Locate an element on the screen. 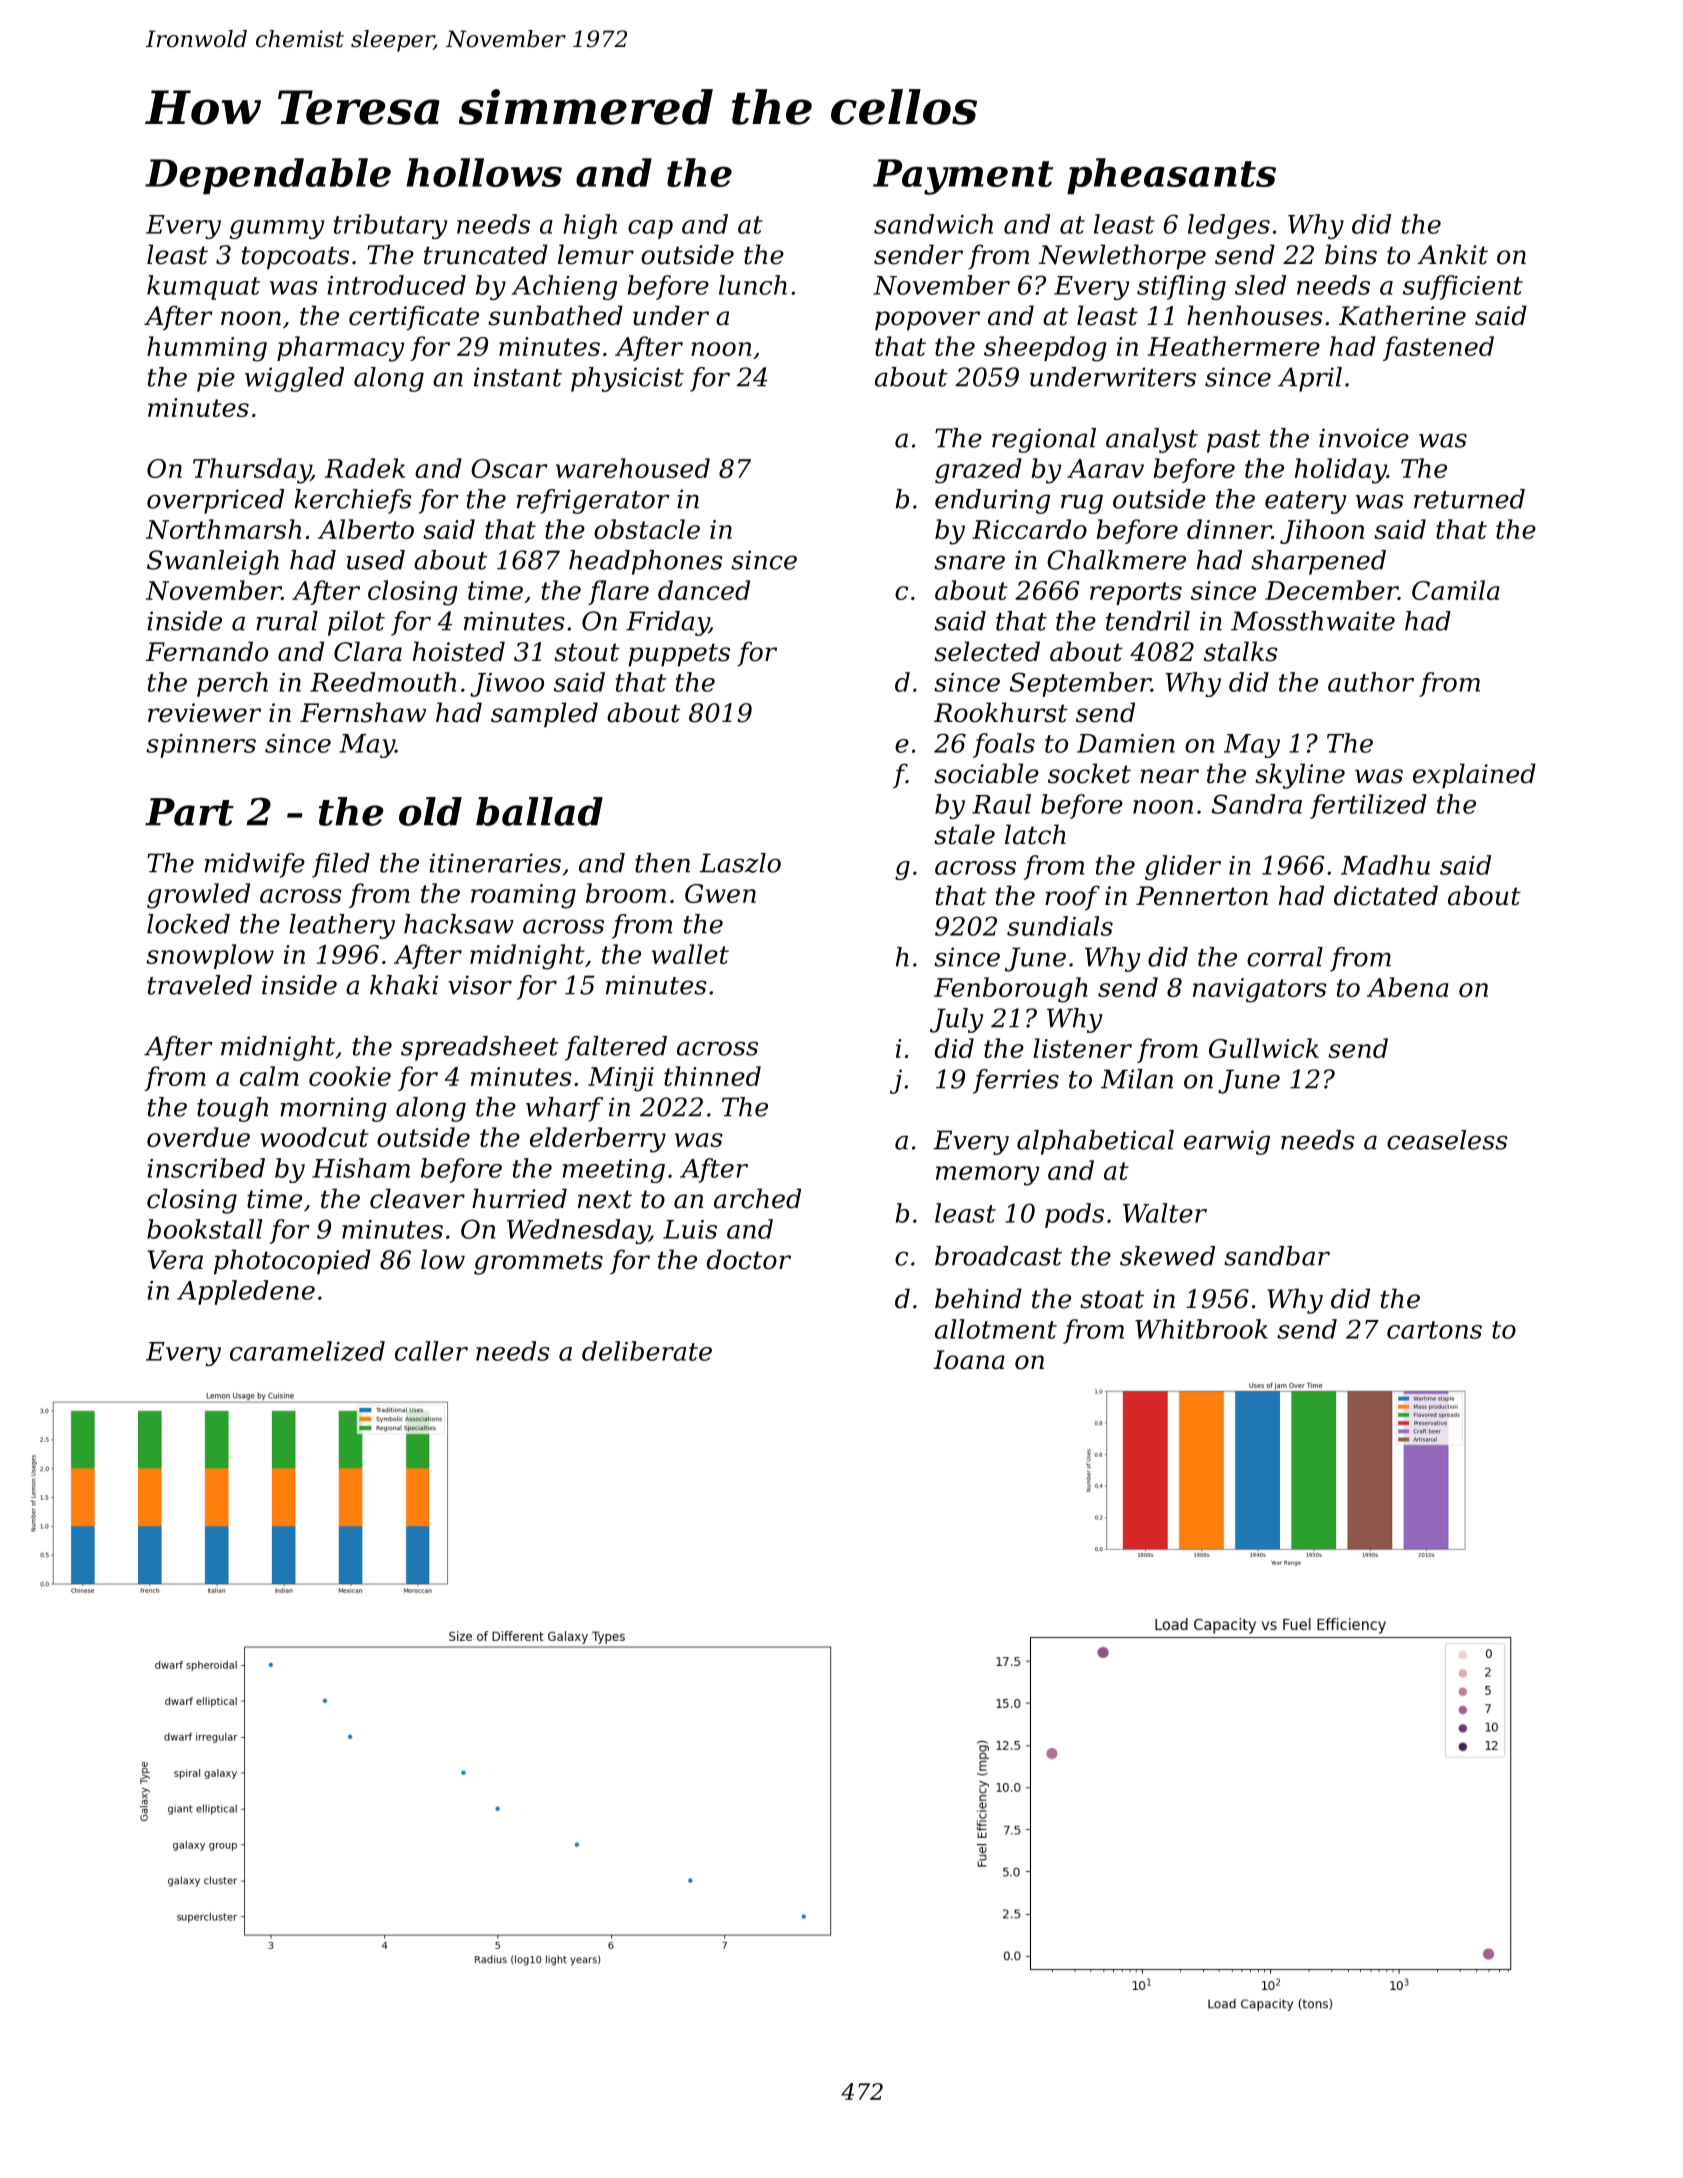  Camila is located at coordinates (1456, 590).
